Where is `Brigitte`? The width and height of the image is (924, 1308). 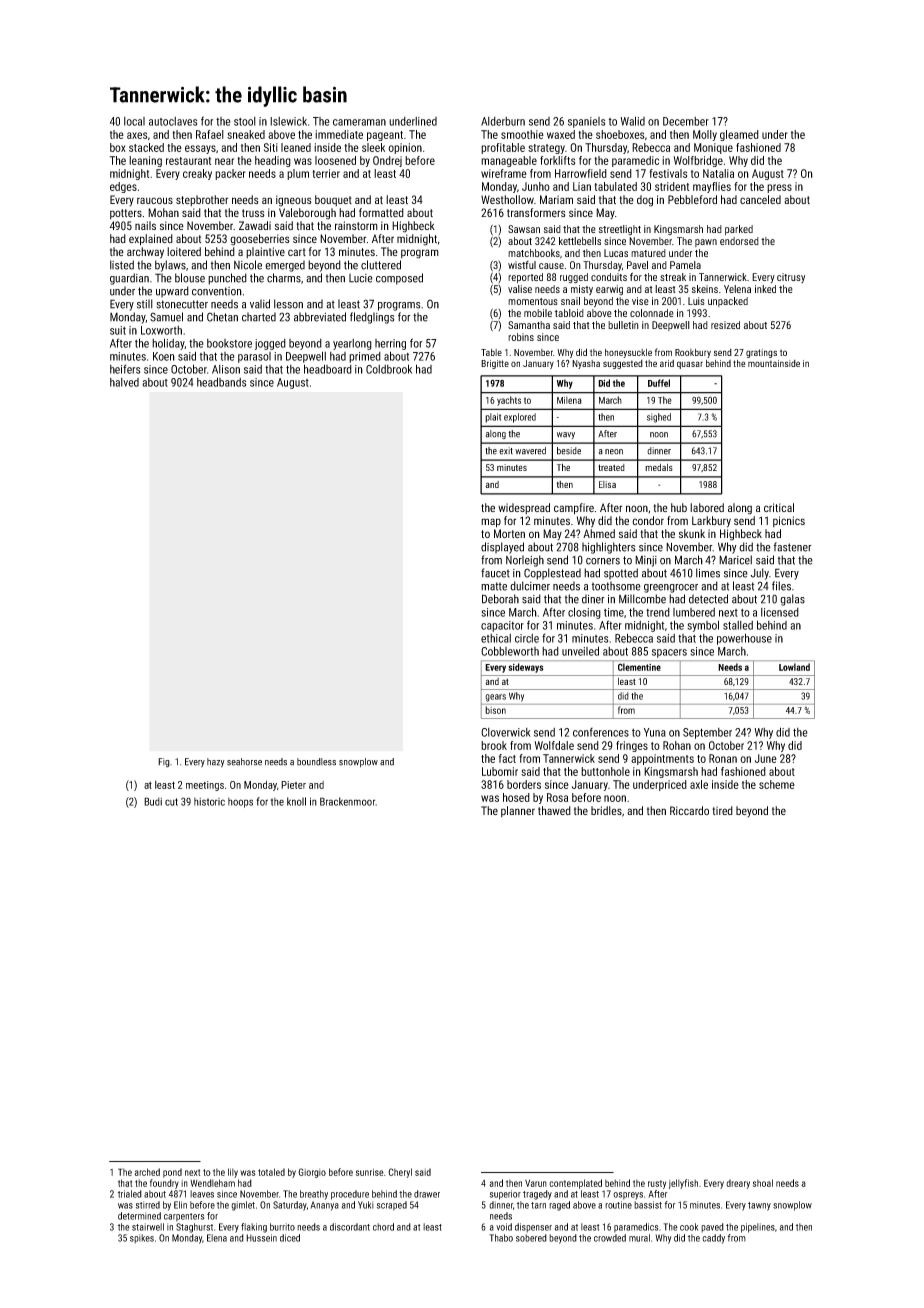 Brigitte is located at coordinates (495, 364).
